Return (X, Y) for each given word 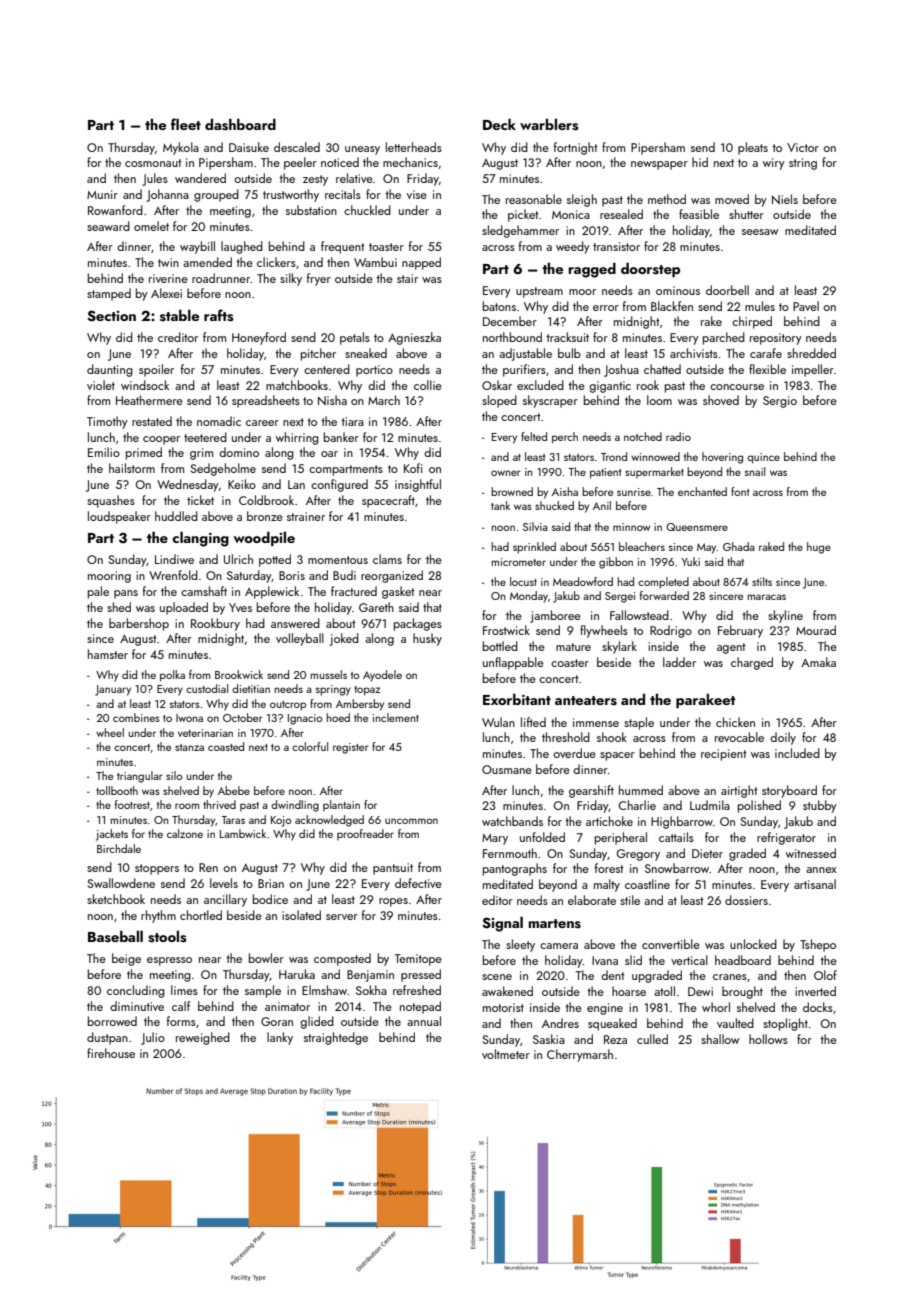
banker (341, 437)
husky (427, 639)
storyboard (789, 791)
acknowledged (329, 821)
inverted (815, 991)
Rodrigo (671, 631)
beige (126, 959)
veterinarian (205, 733)
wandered (200, 178)
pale (98, 592)
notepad (420, 1007)
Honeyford (259, 338)
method (667, 199)
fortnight (576, 148)
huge (819, 548)
